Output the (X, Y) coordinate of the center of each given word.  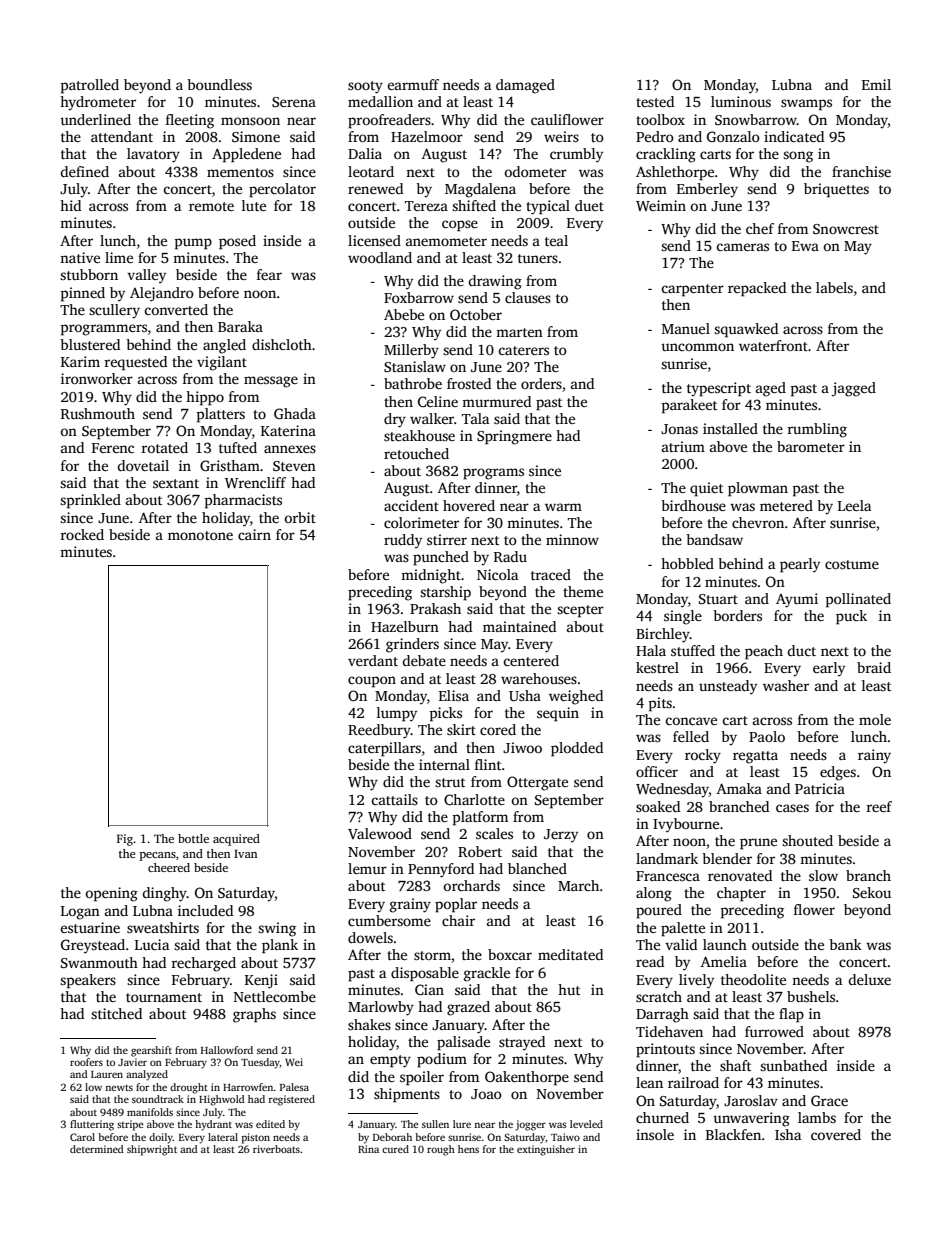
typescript (719, 389)
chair (458, 920)
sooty (365, 87)
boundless (219, 84)
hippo (205, 398)
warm (563, 507)
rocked (82, 534)
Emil (876, 84)
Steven (294, 466)
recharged (204, 964)
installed (730, 428)
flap (791, 1015)
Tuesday (260, 1063)
